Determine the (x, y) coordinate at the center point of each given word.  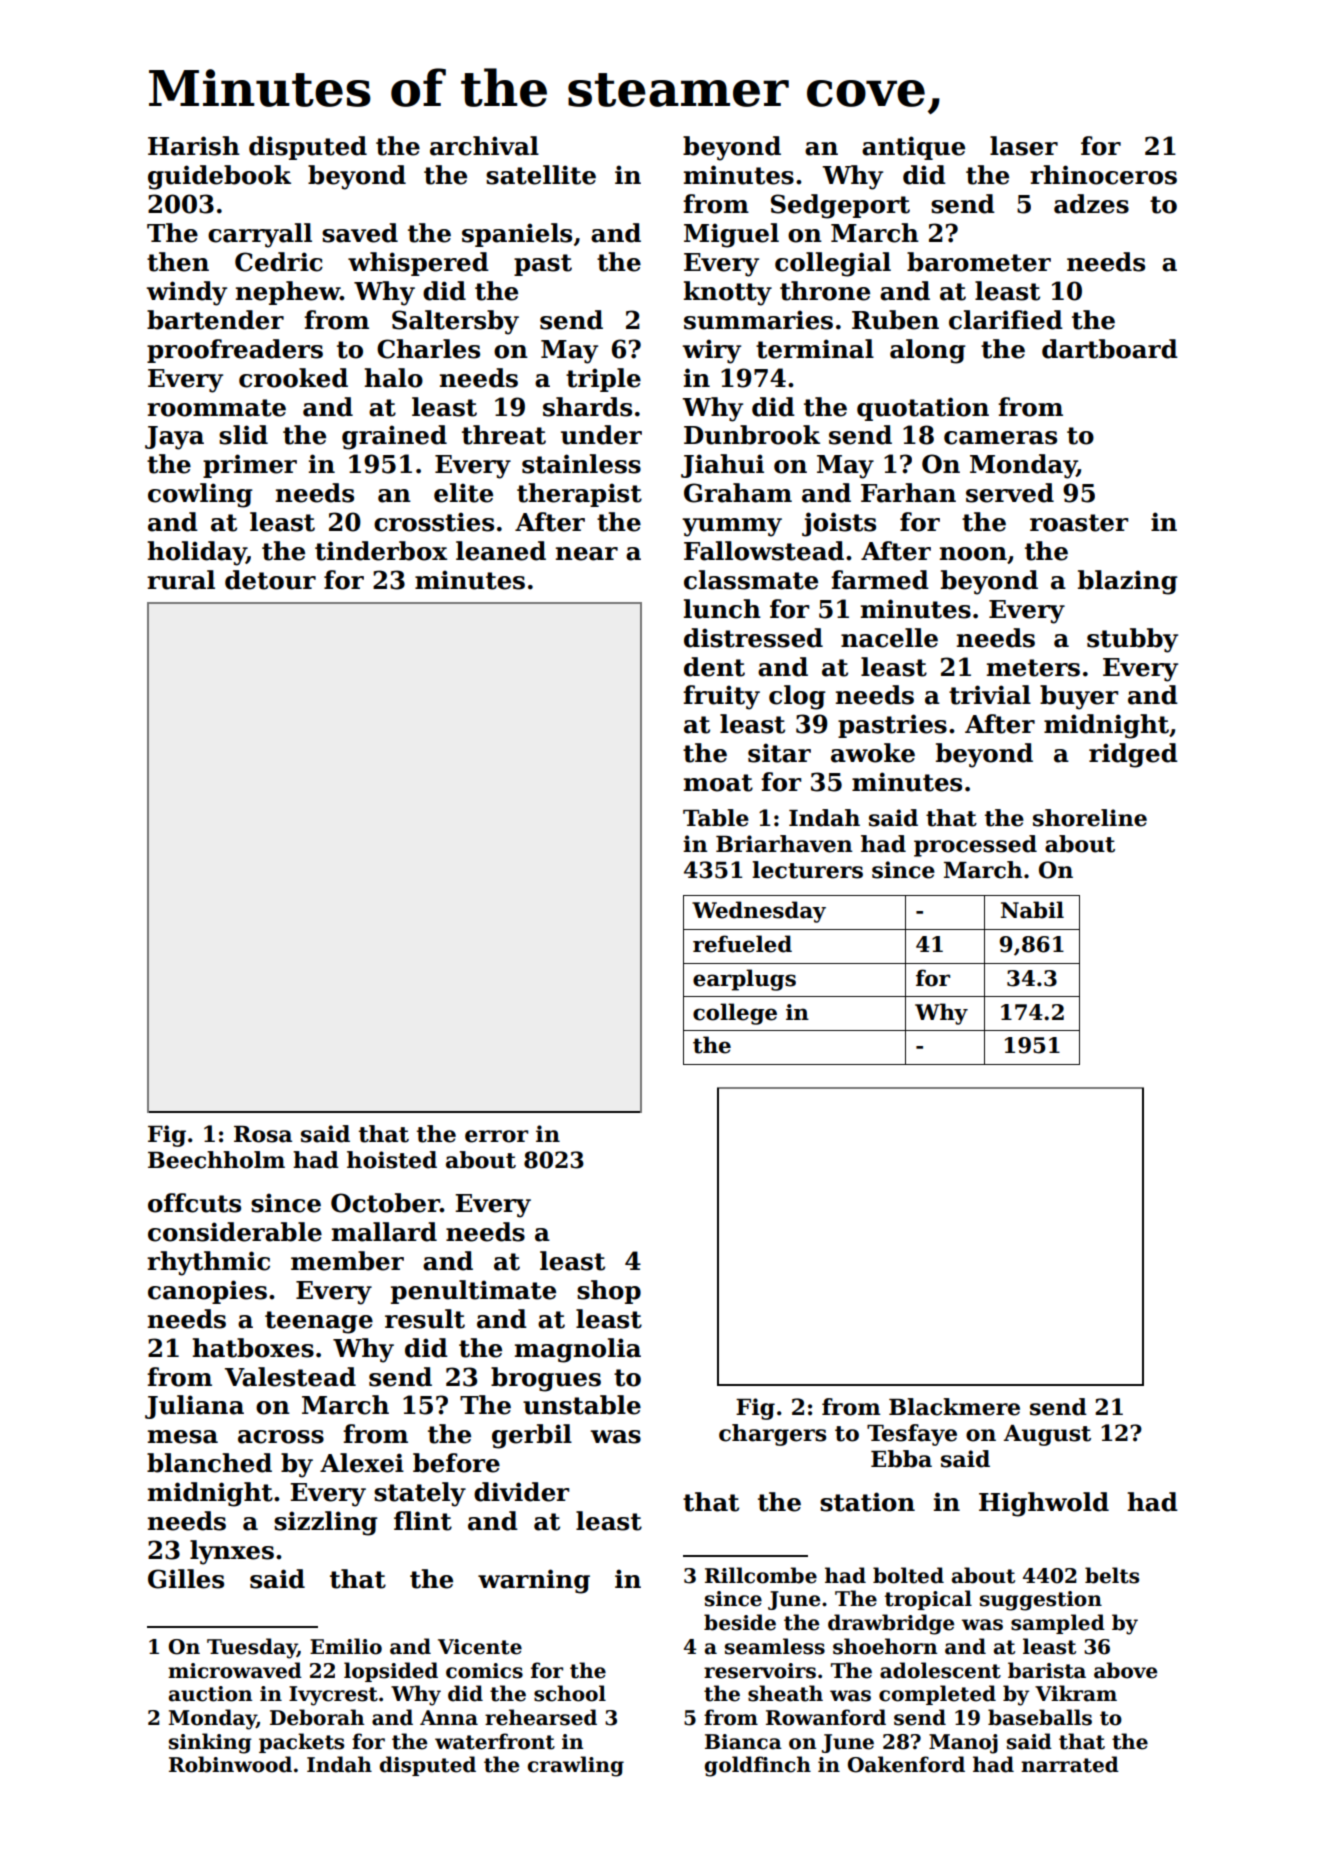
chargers (772, 1435)
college (735, 1014)
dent (714, 667)
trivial (990, 695)
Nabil (1032, 910)
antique (913, 148)
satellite (541, 175)
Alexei (362, 1463)
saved (360, 233)
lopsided (391, 1672)
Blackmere (954, 1407)
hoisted (392, 1160)
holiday (197, 553)
